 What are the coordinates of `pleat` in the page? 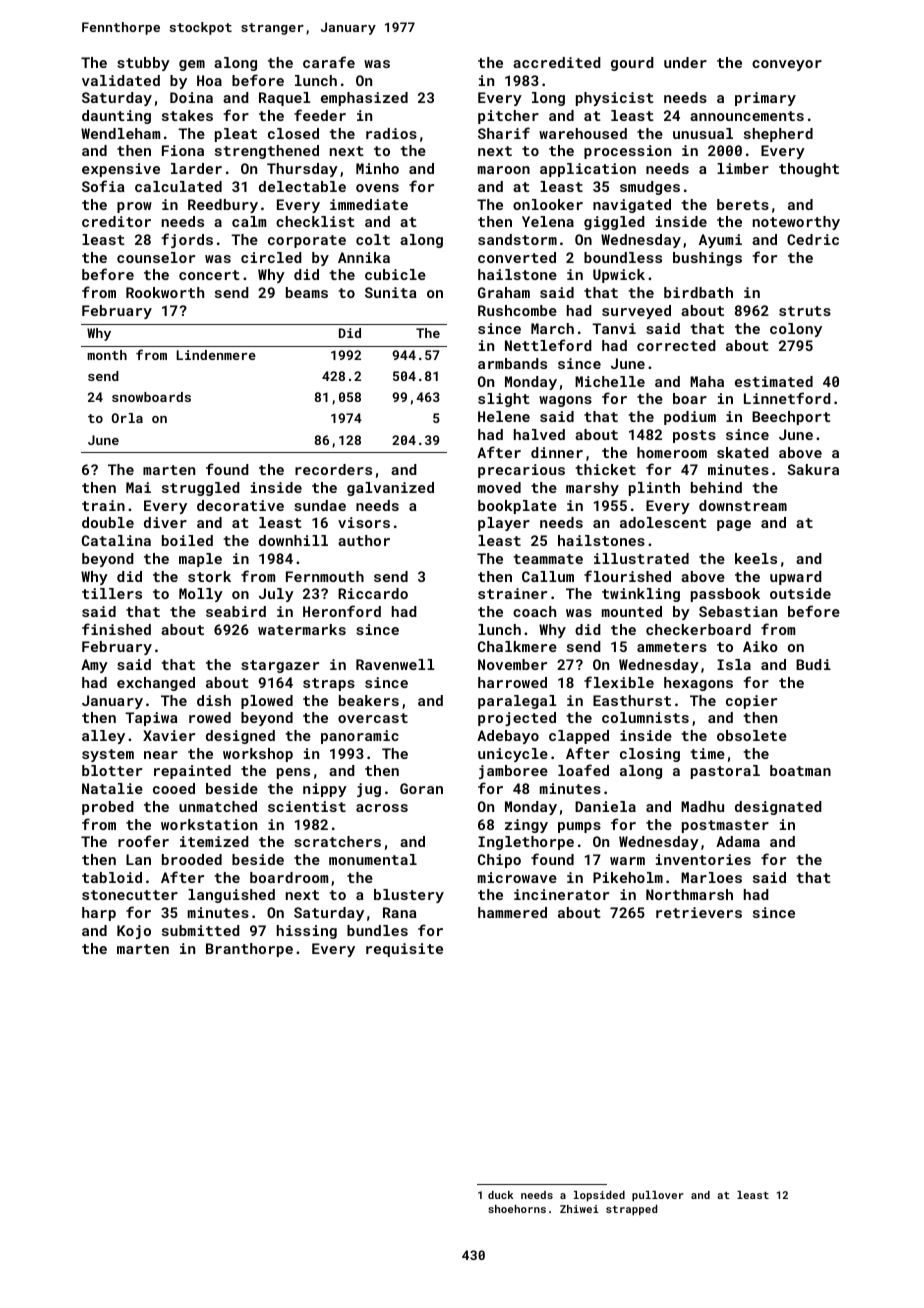 It's located at (236, 135).
